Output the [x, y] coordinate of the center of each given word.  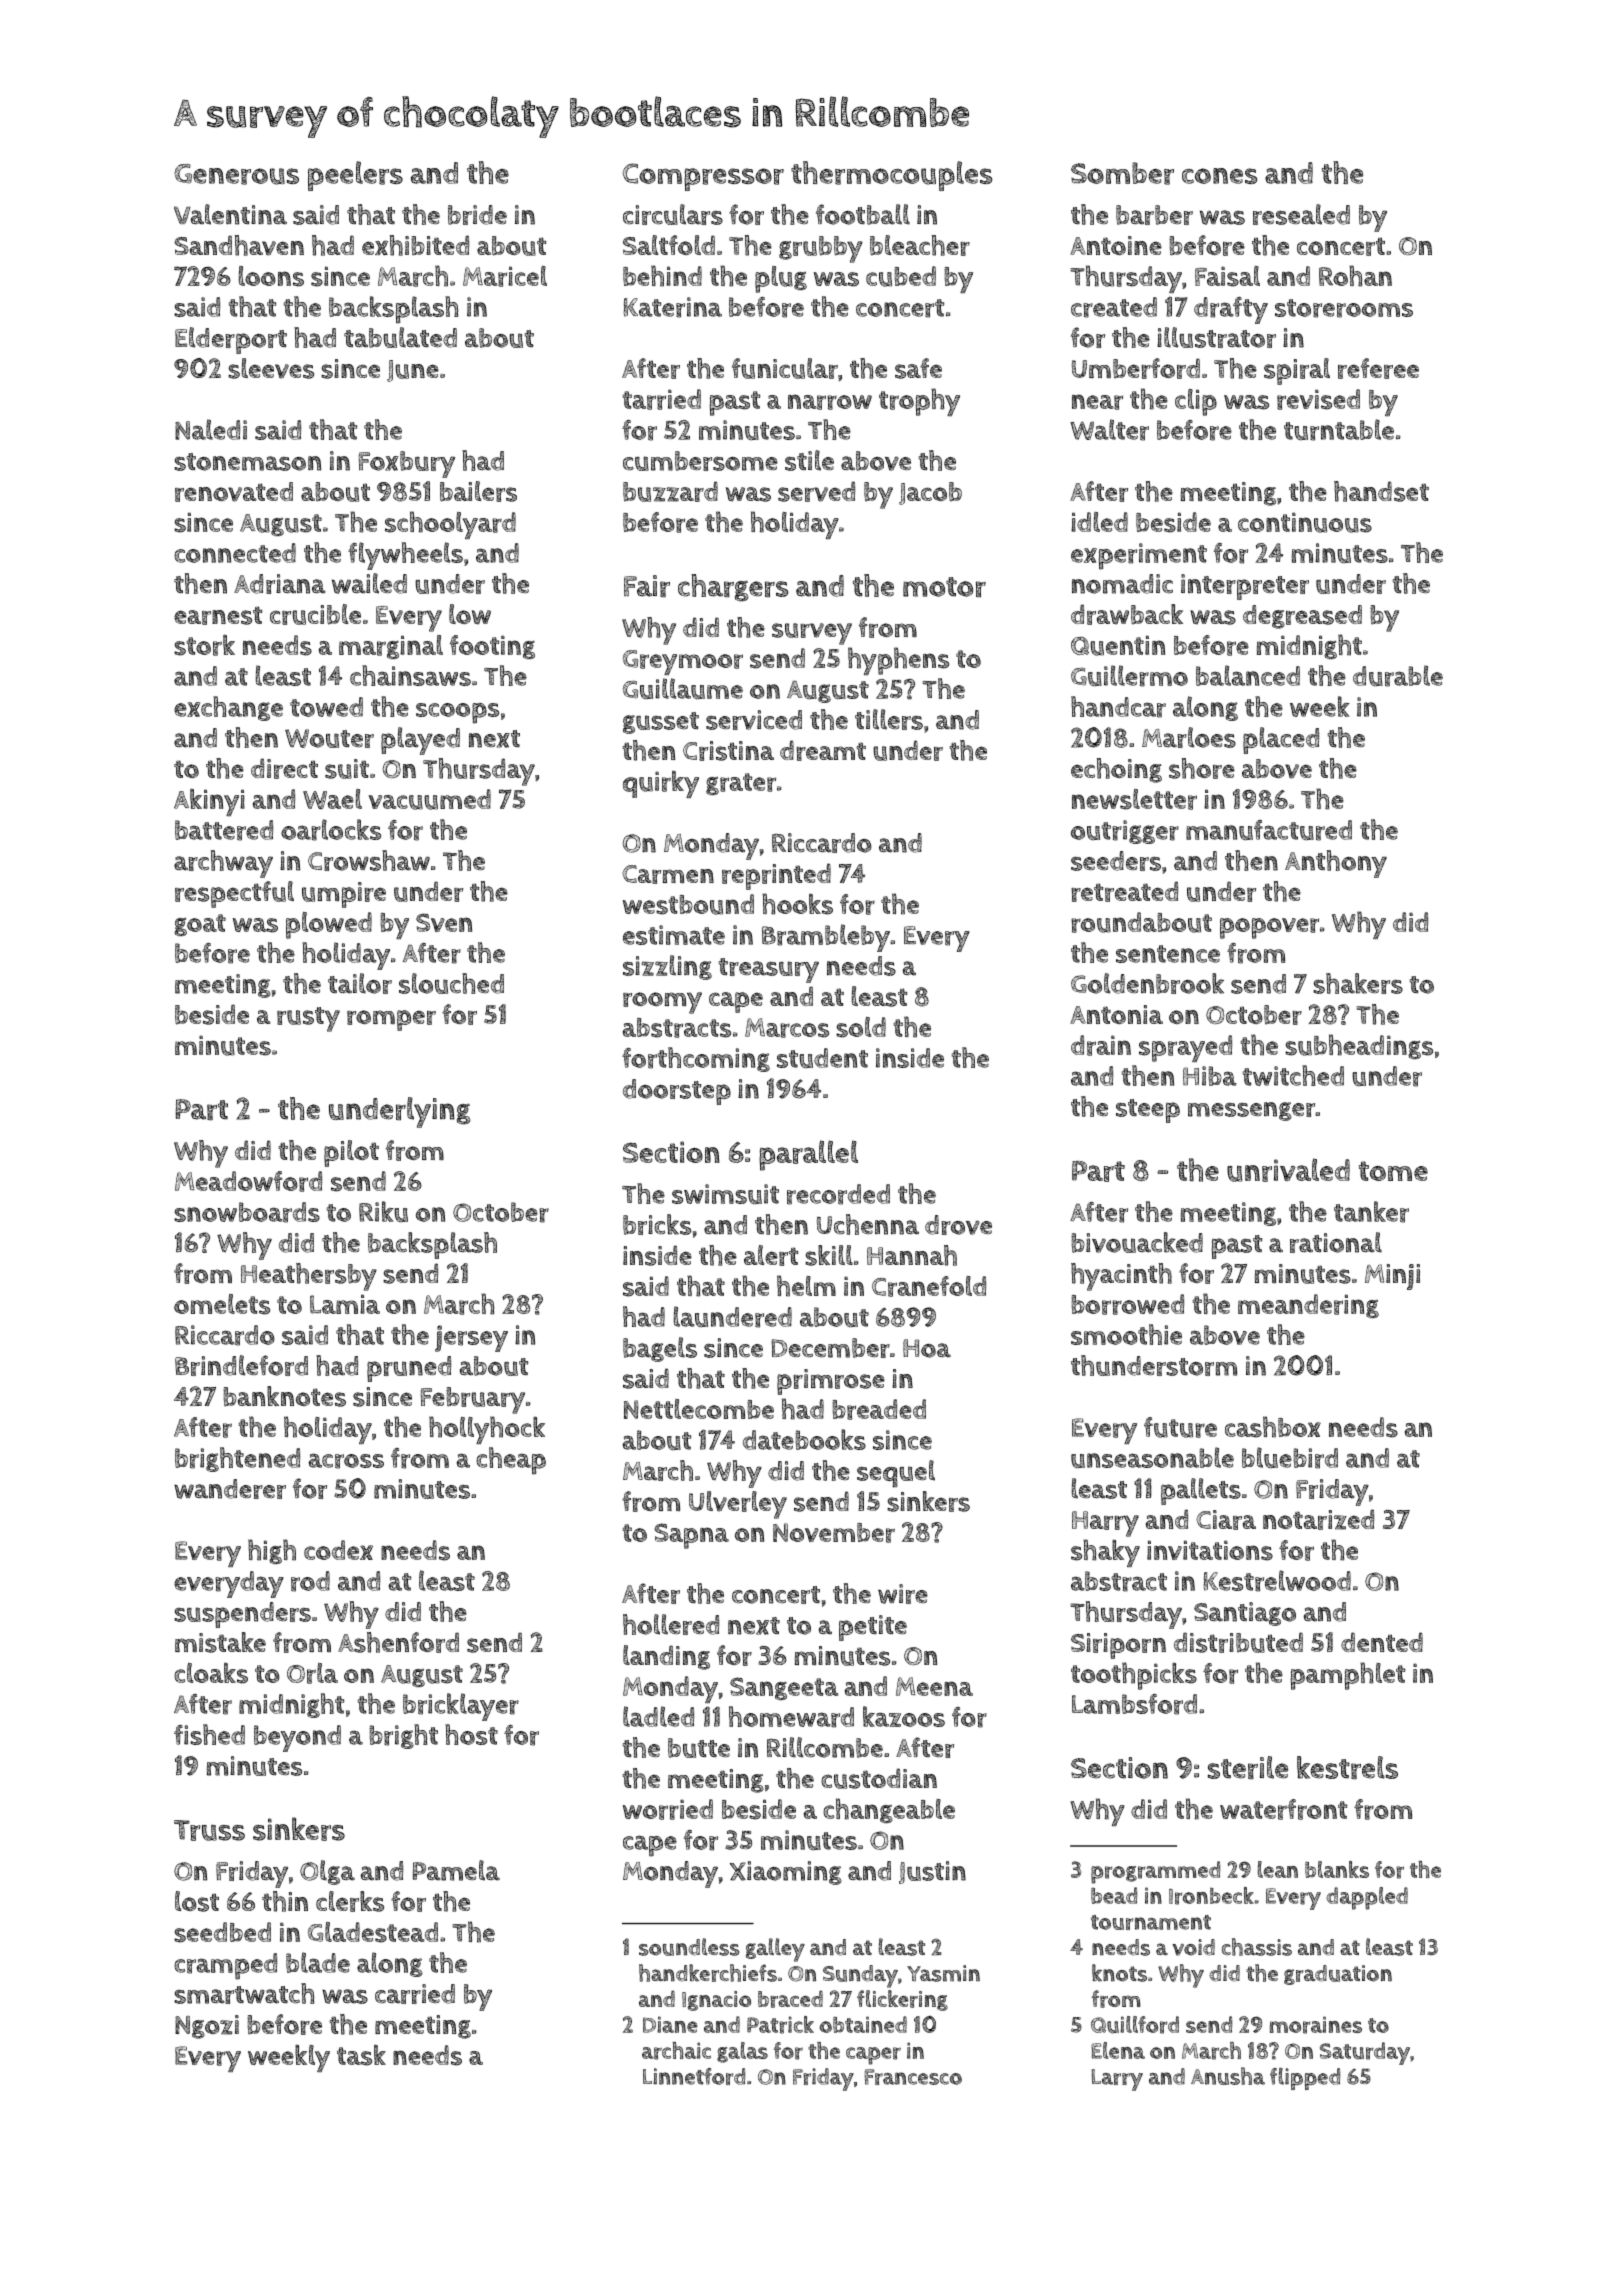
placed [1281, 740]
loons [271, 276]
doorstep [677, 1092]
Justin [932, 1872]
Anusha [1228, 2076]
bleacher [920, 245]
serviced [754, 720]
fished [209, 1734]
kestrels [1347, 1767]
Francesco [913, 2077]
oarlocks [331, 830]
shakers [1358, 983]
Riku [383, 1211]
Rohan [1355, 276]
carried [415, 1994]
